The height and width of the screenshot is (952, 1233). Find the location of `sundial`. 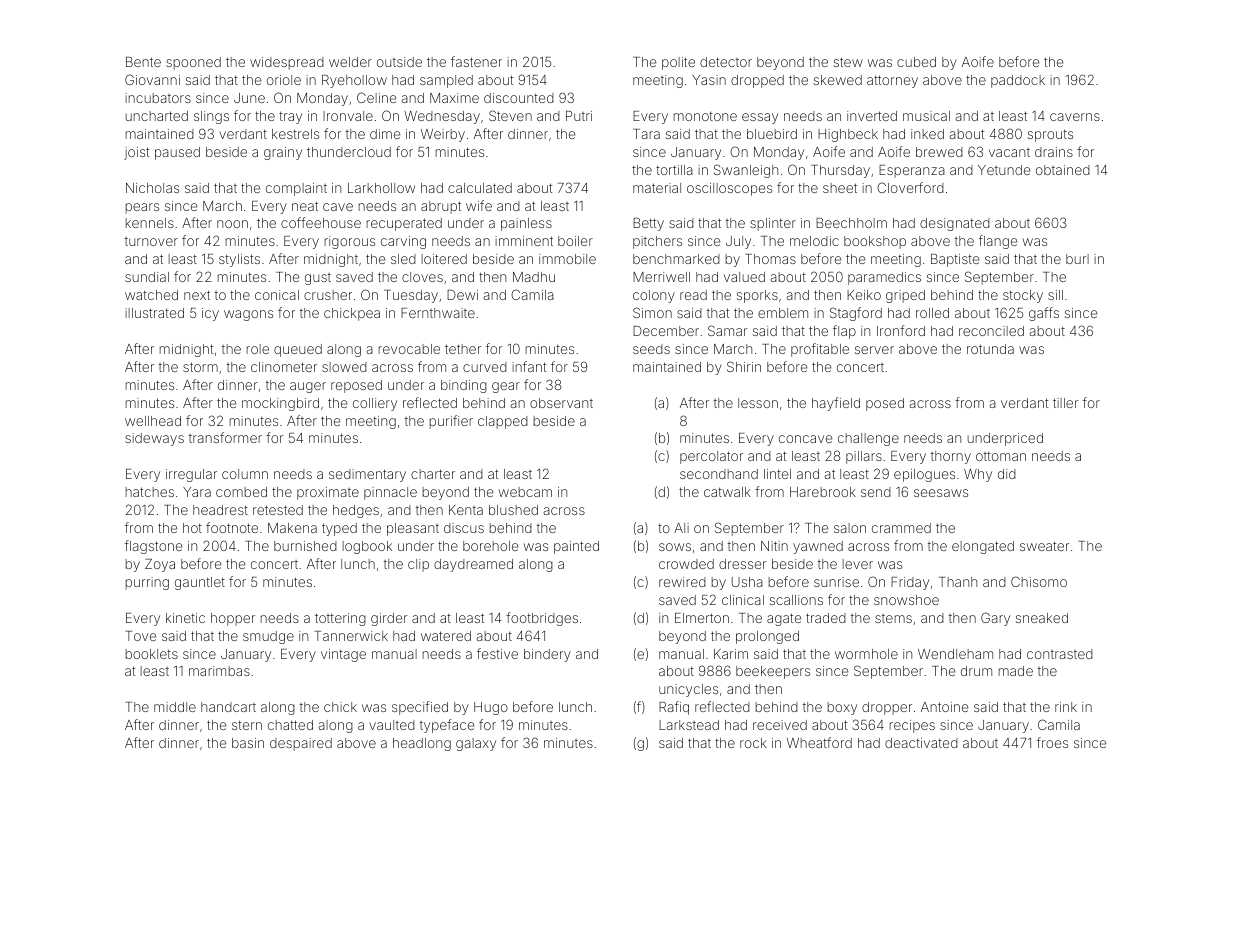

sundial is located at coordinates (147, 277).
